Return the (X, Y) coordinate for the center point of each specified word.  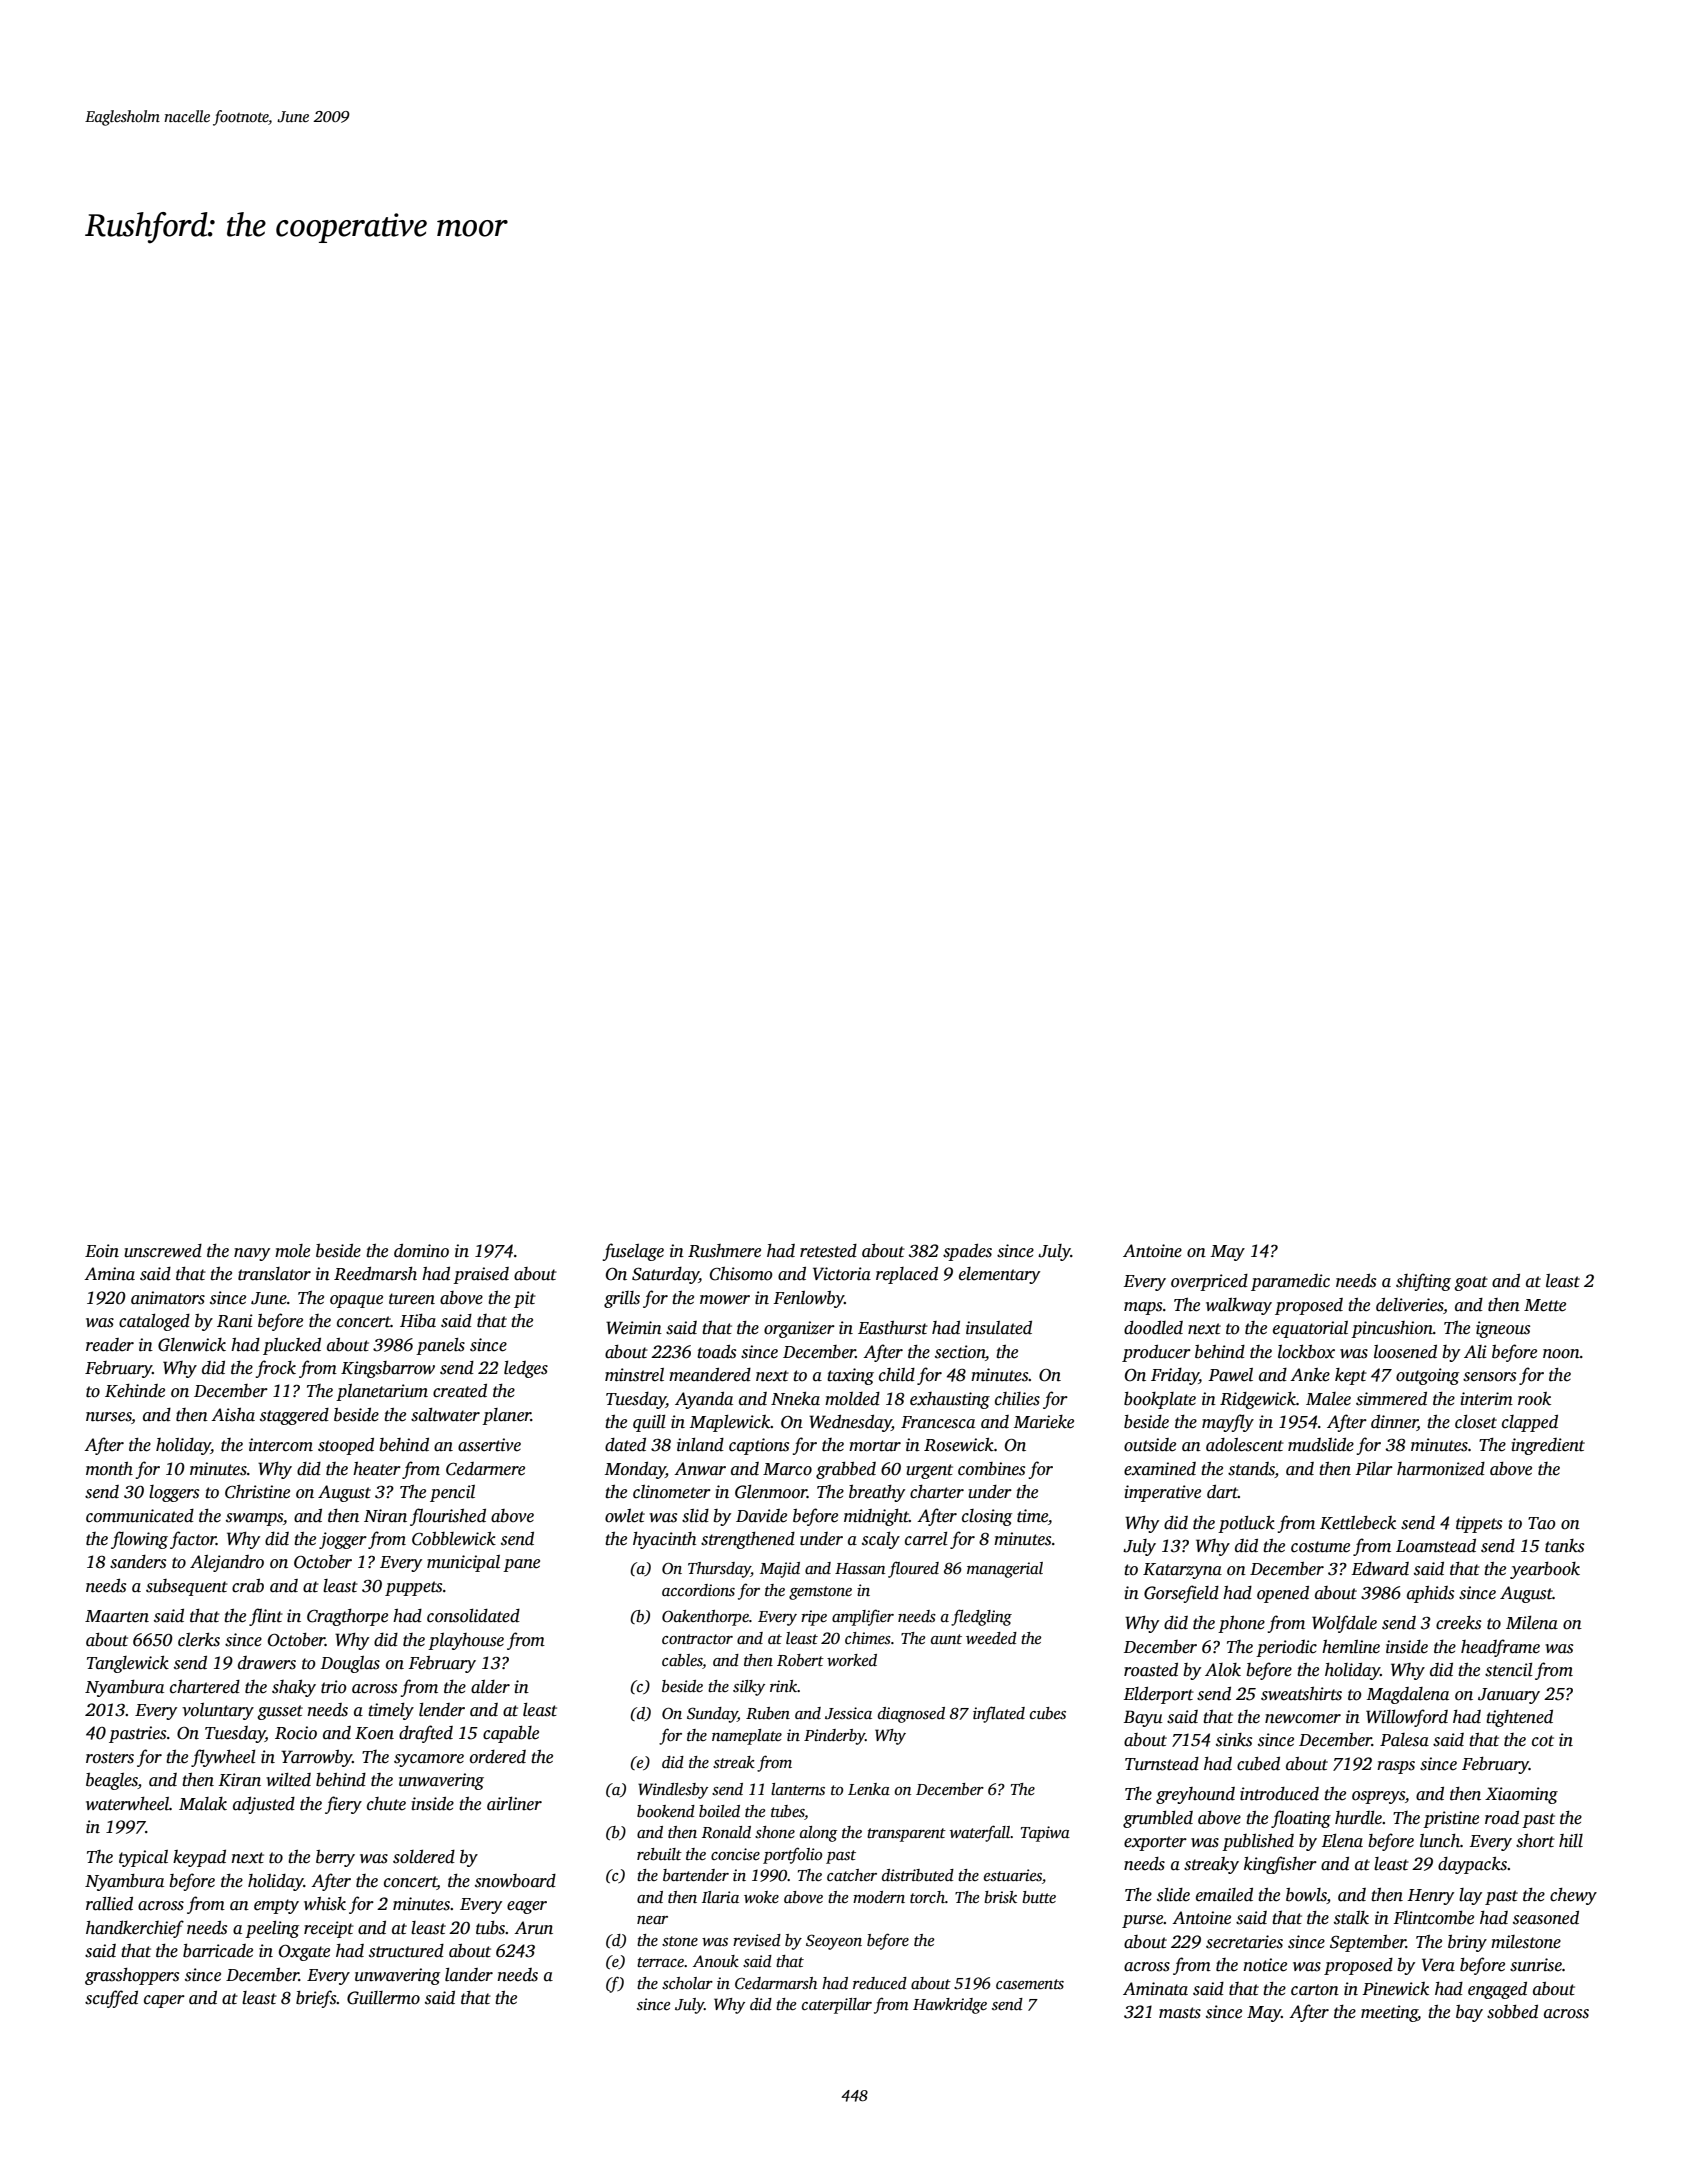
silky (749, 1688)
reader (110, 1345)
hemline (1351, 1647)
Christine (257, 1492)
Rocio (296, 1733)
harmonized (1441, 1469)
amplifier (863, 1617)
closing (987, 1517)
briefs (316, 1999)
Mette (1545, 1305)
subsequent (187, 1587)
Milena (1532, 1623)
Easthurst (893, 1328)
